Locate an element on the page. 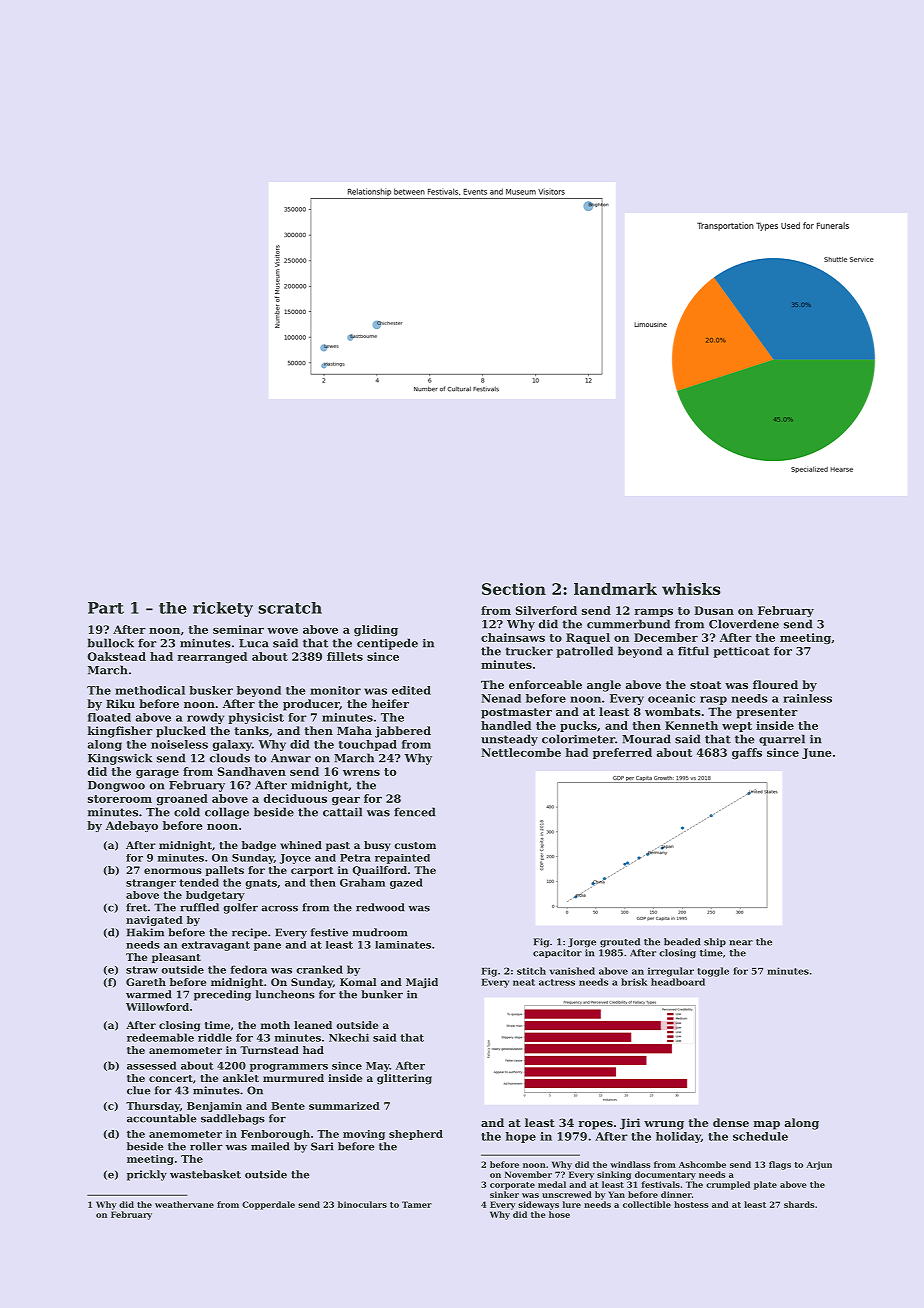 This image has height=1308, width=924. enormous is located at coordinates (173, 871).
